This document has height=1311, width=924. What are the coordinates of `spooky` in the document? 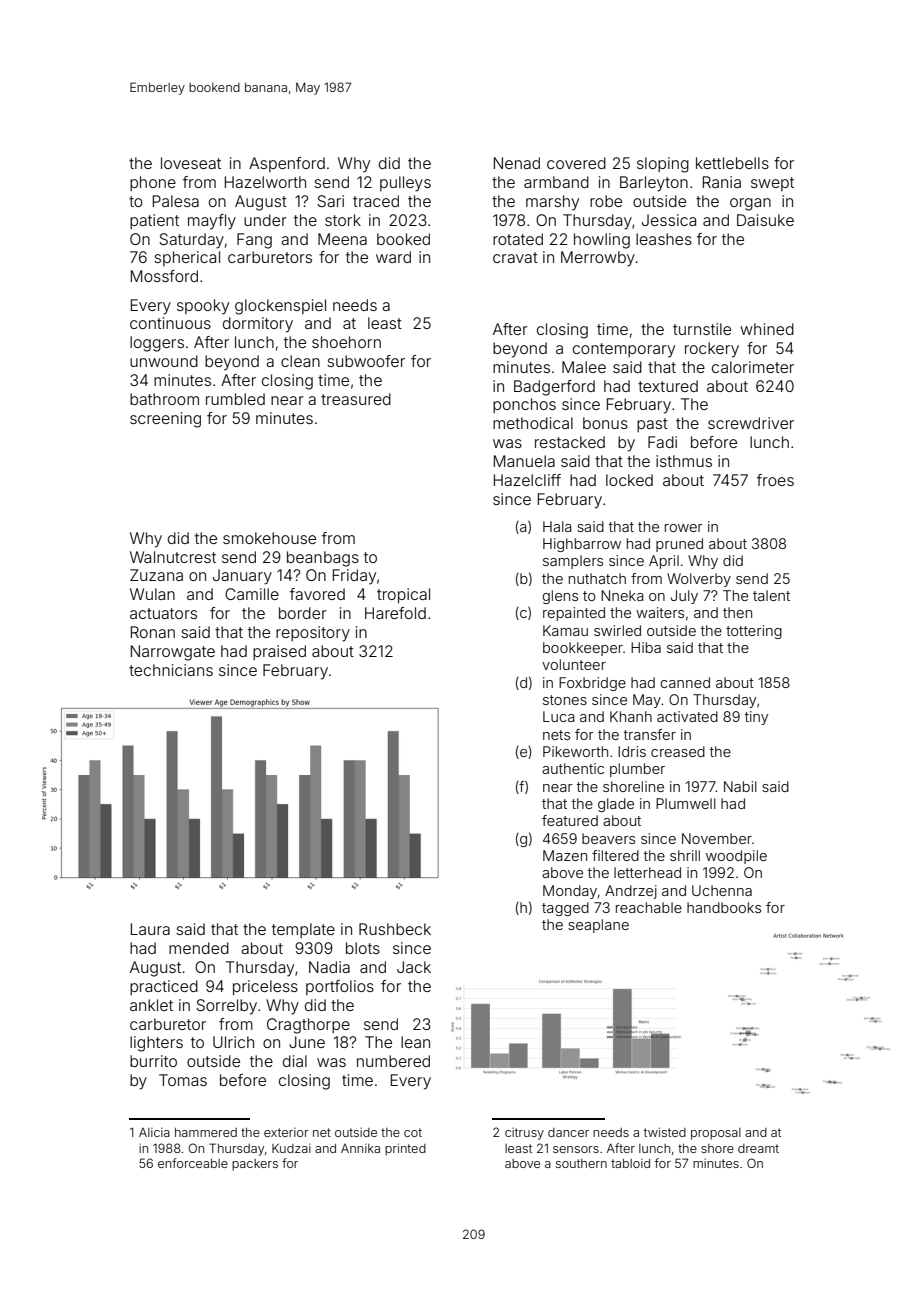 It's located at (203, 307).
